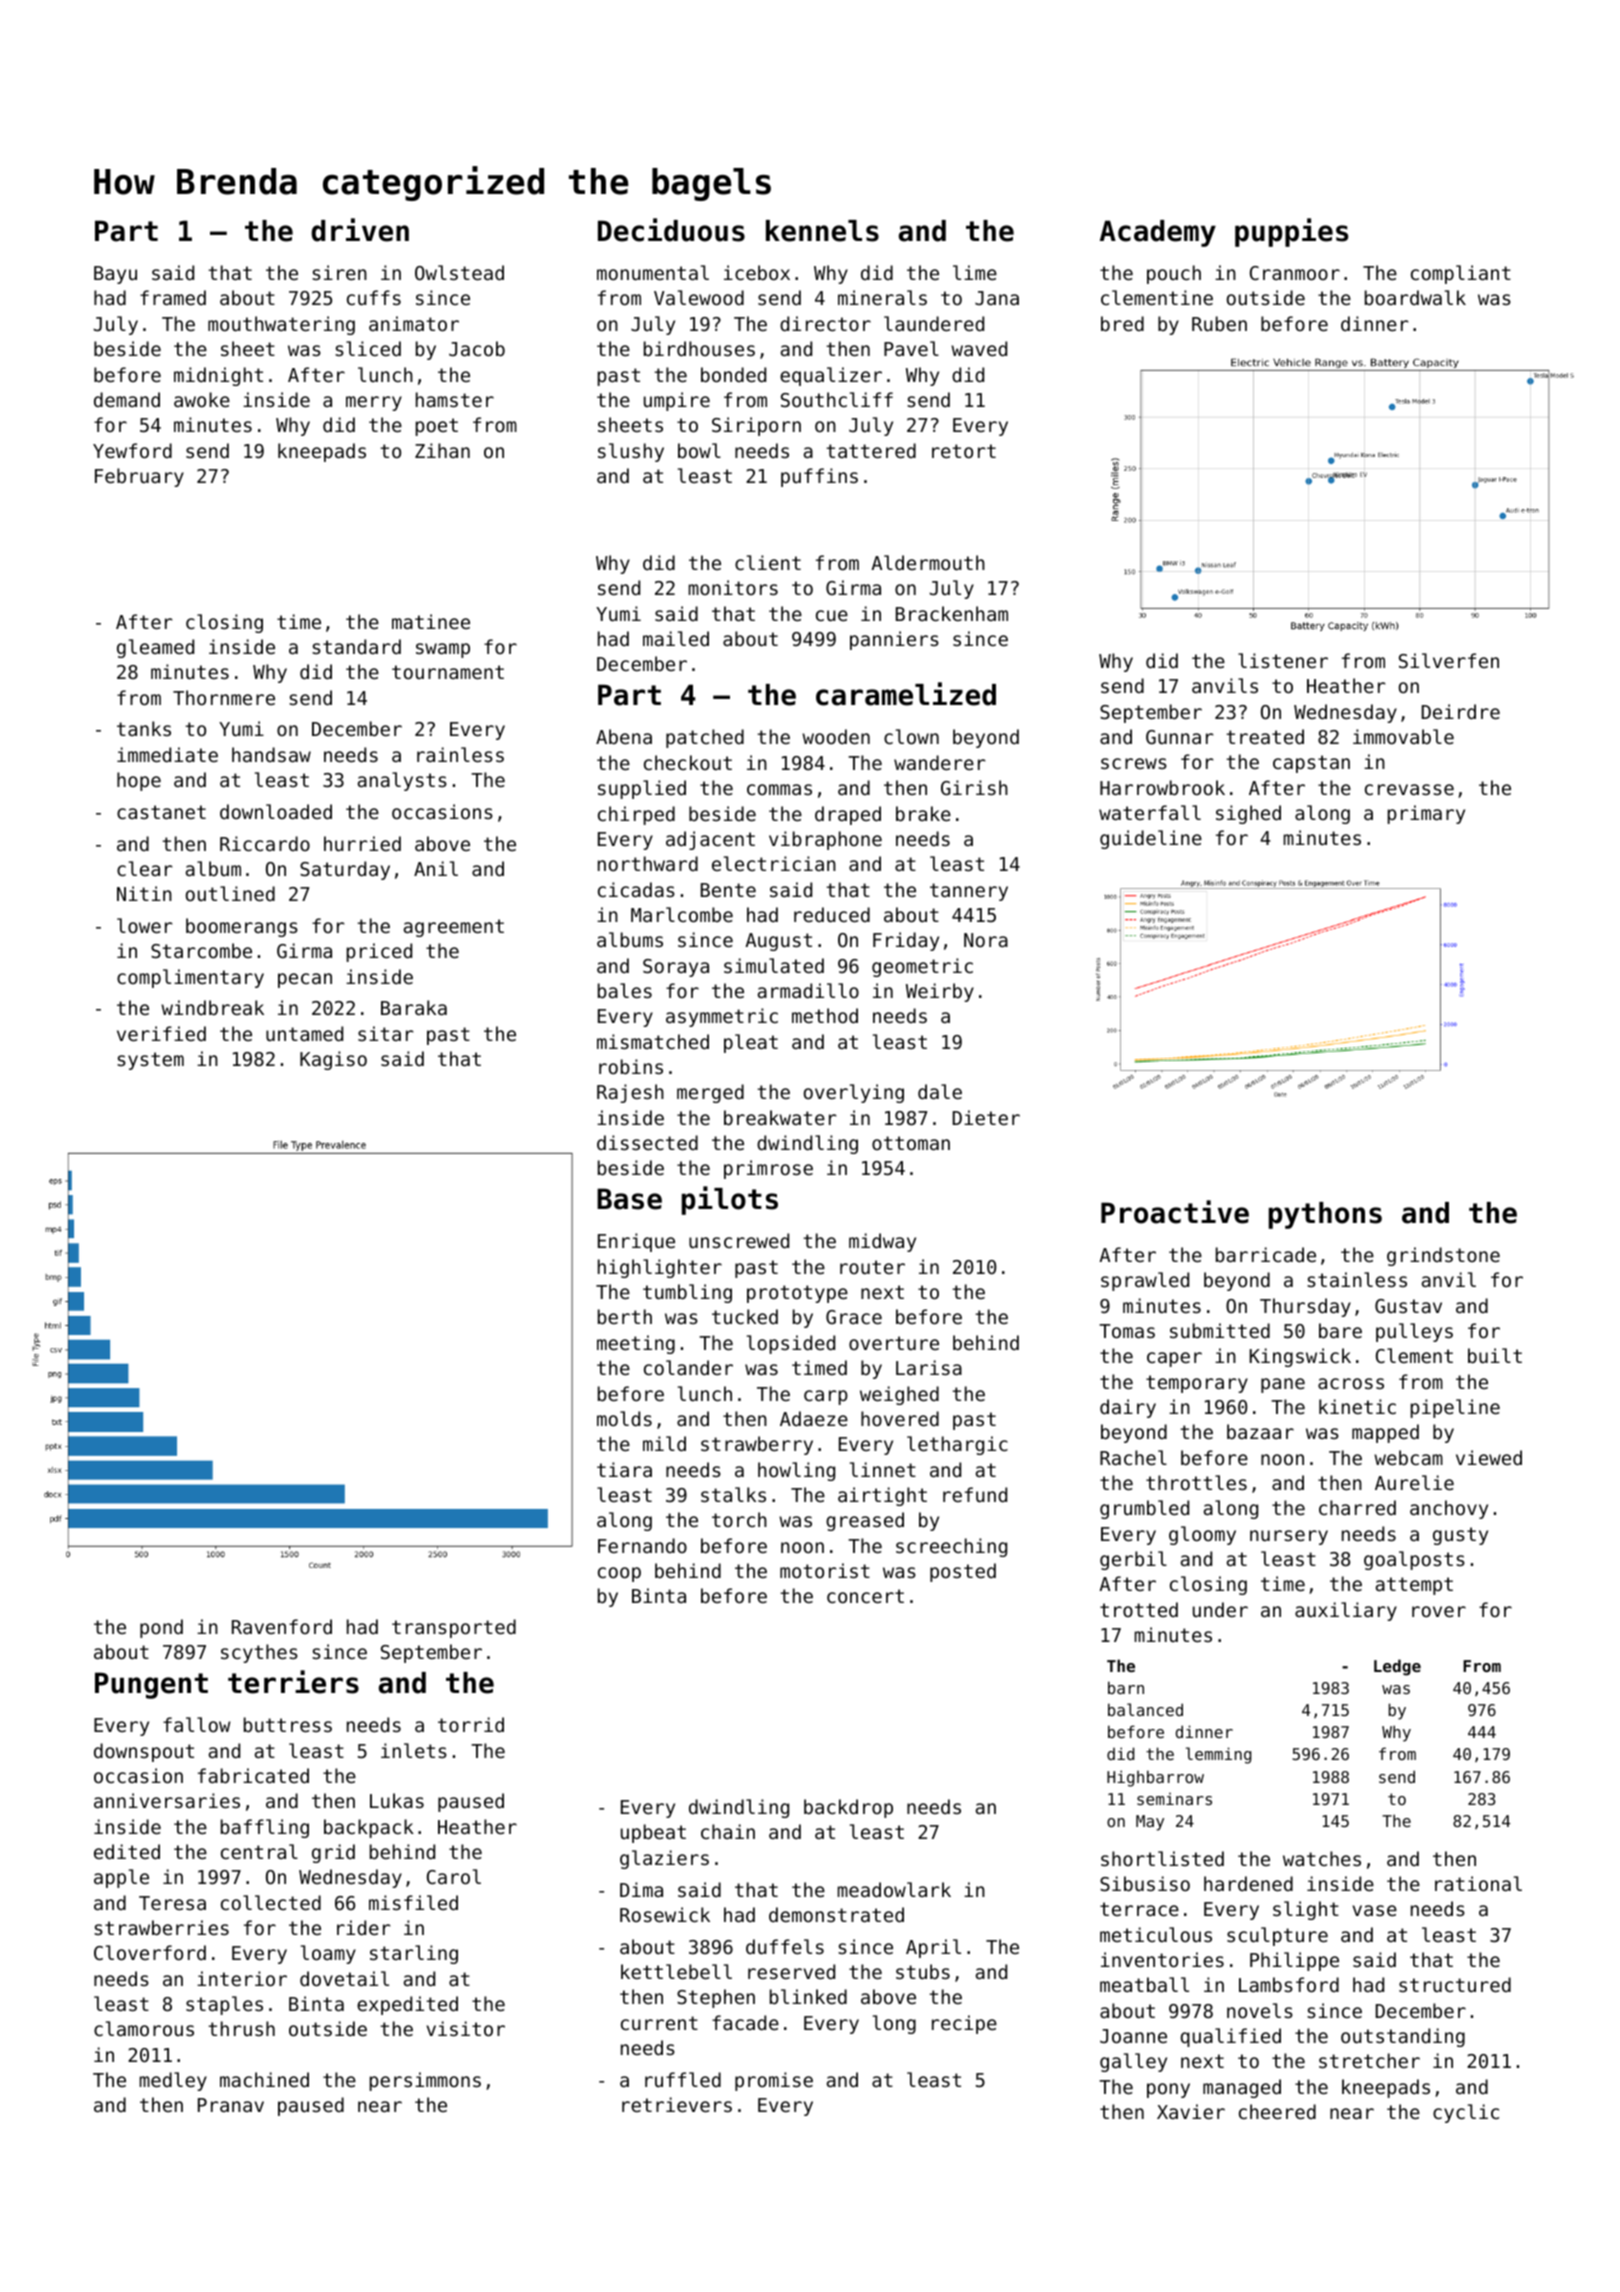 This screenshot has width=1620, height=2292. Describe the element at coordinates (344, 1978) in the screenshot. I see `dovetail` at that location.
